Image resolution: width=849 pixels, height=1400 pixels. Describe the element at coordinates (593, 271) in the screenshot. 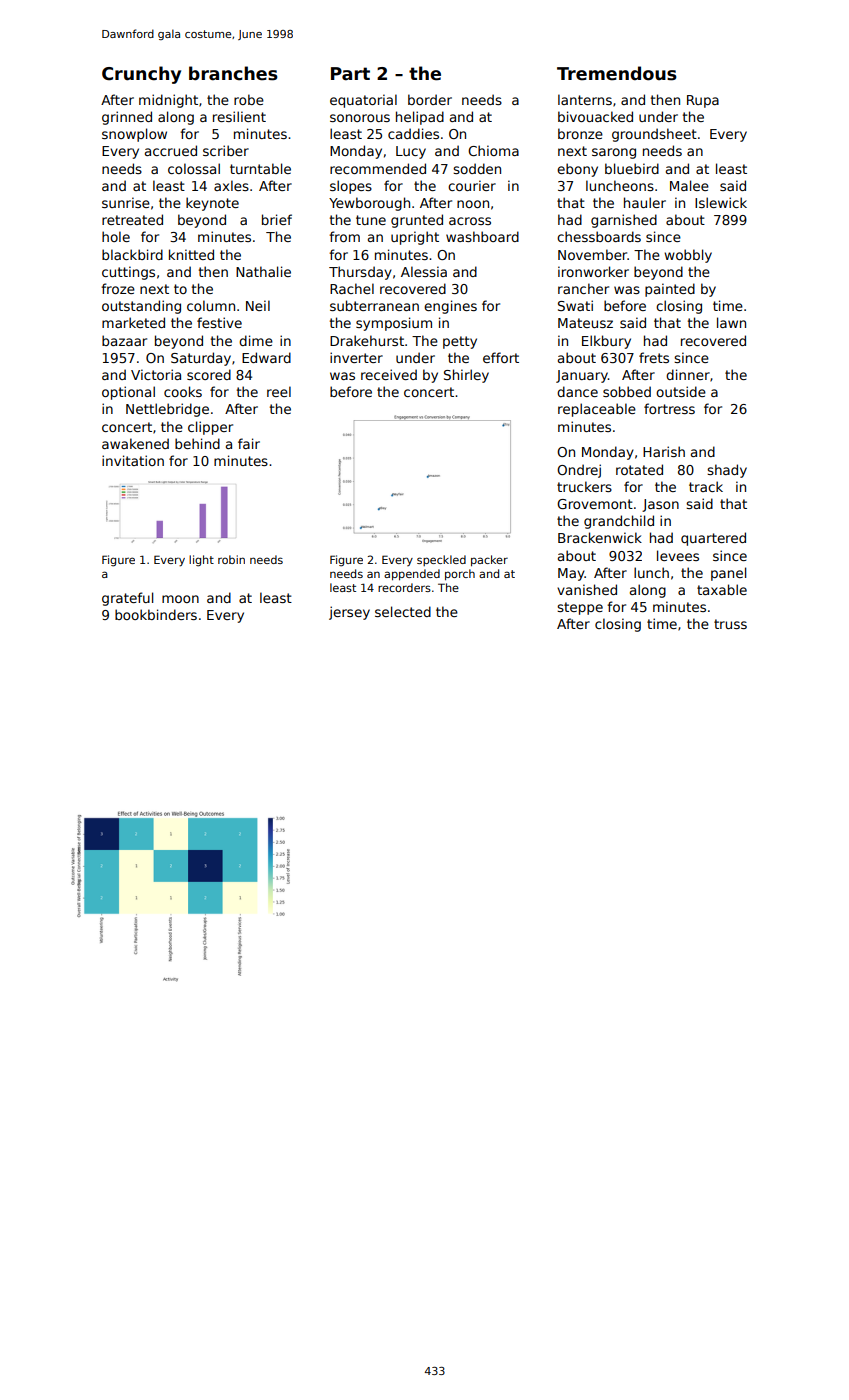

I see `ironworker` at that location.
